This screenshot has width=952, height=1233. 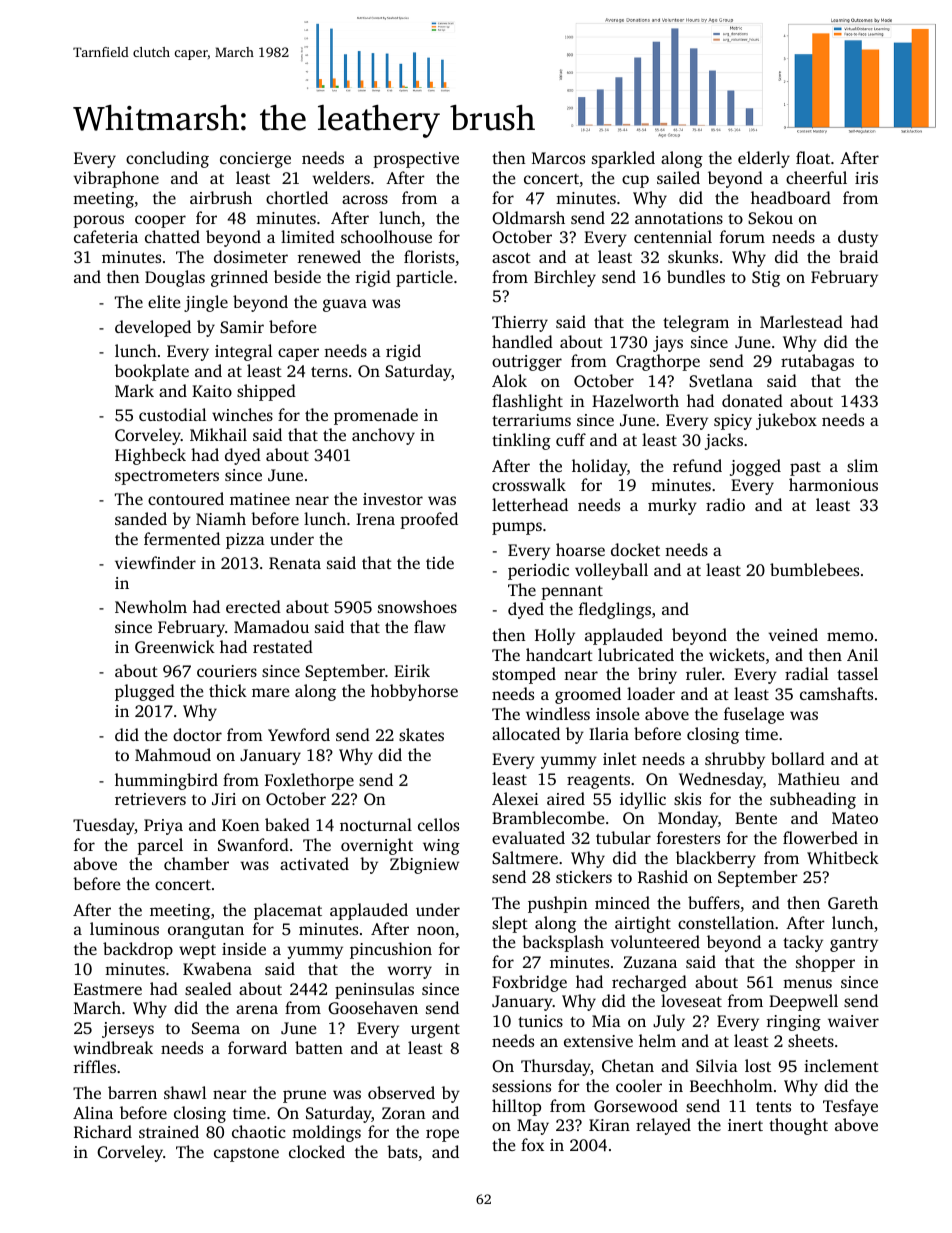 What do you see at coordinates (246, 1155) in the screenshot?
I see `capstone` at bounding box center [246, 1155].
